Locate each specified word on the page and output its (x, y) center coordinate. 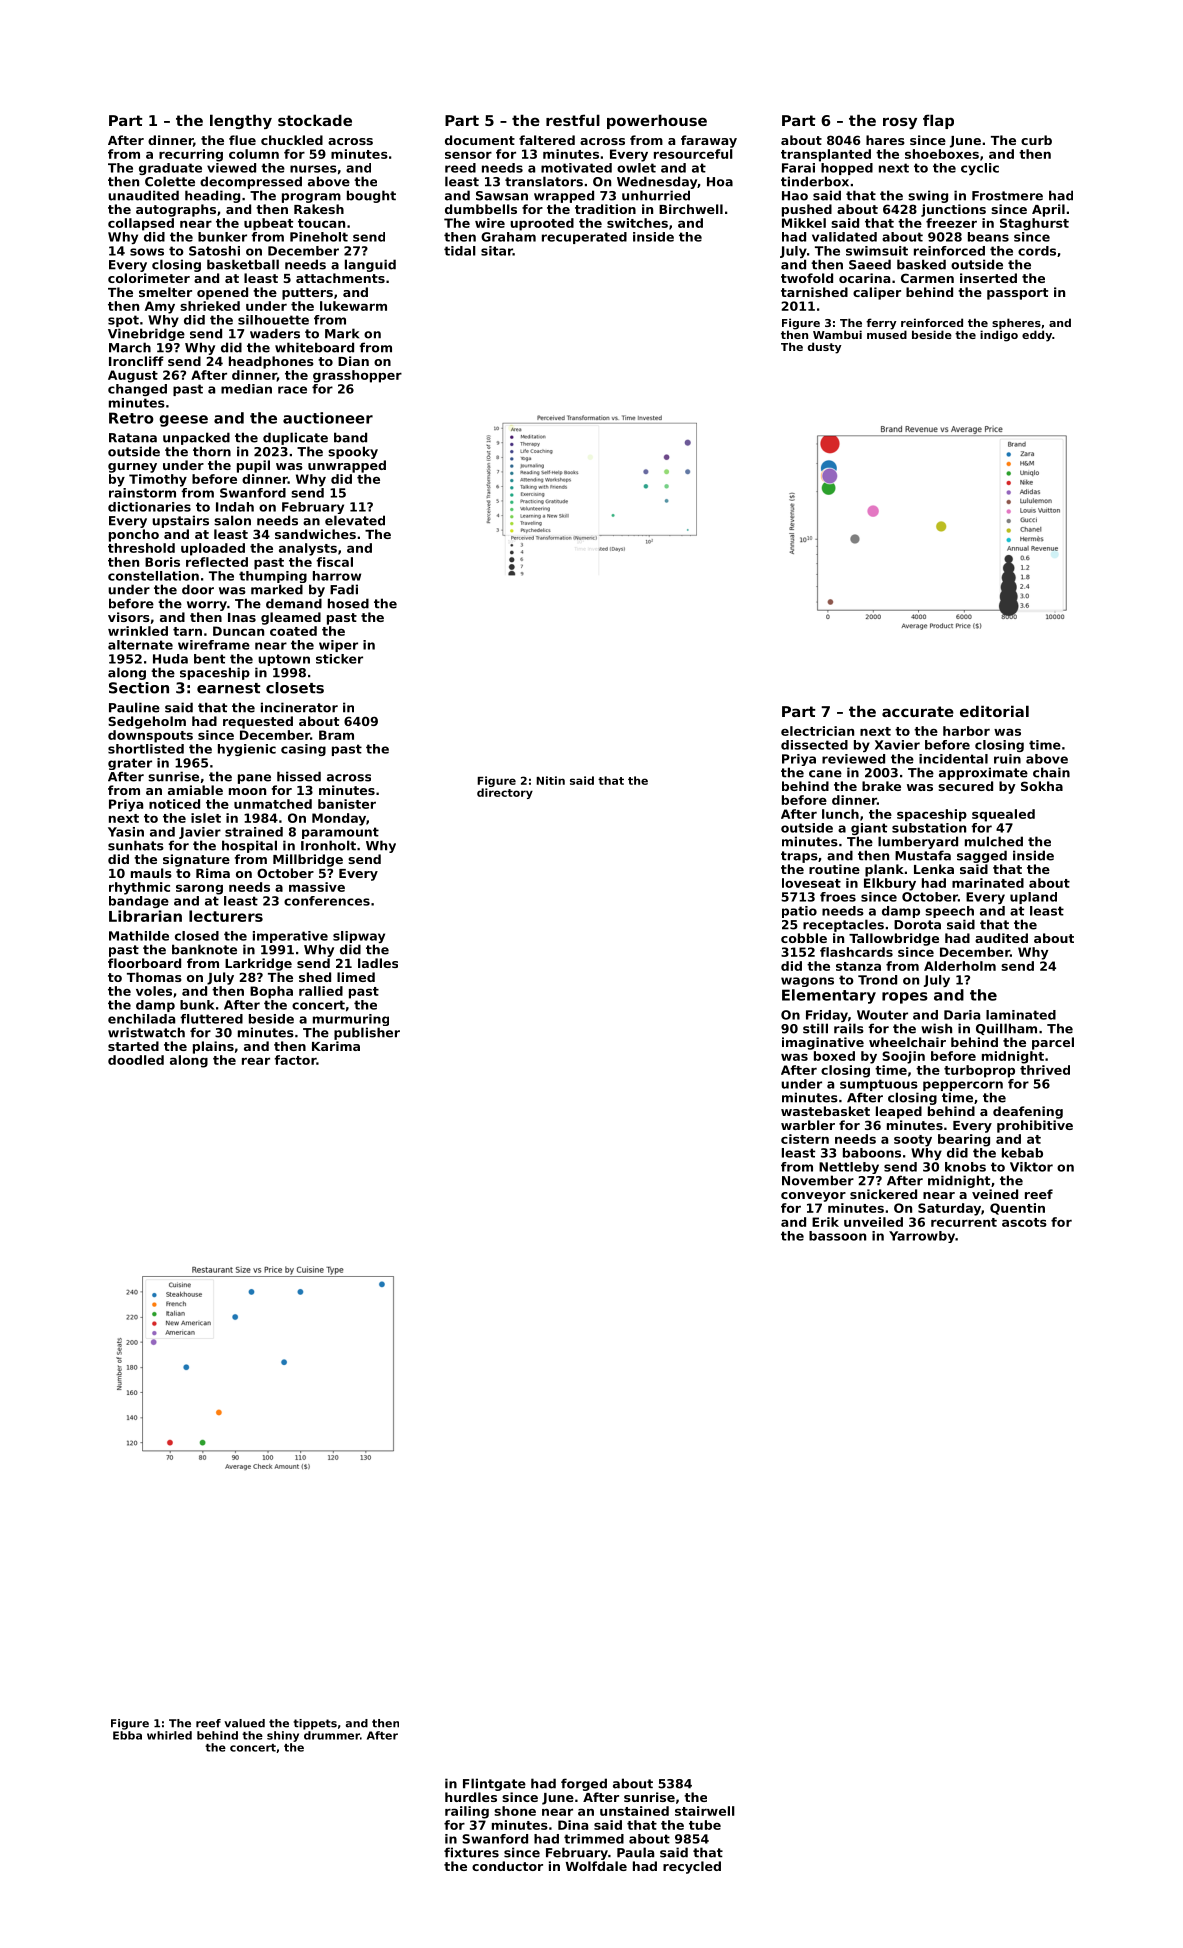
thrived (1045, 1070)
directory (505, 793)
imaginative (823, 1043)
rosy (900, 123)
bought (371, 196)
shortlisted (146, 749)
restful (573, 120)
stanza (858, 966)
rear (256, 1061)
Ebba (127, 1735)
